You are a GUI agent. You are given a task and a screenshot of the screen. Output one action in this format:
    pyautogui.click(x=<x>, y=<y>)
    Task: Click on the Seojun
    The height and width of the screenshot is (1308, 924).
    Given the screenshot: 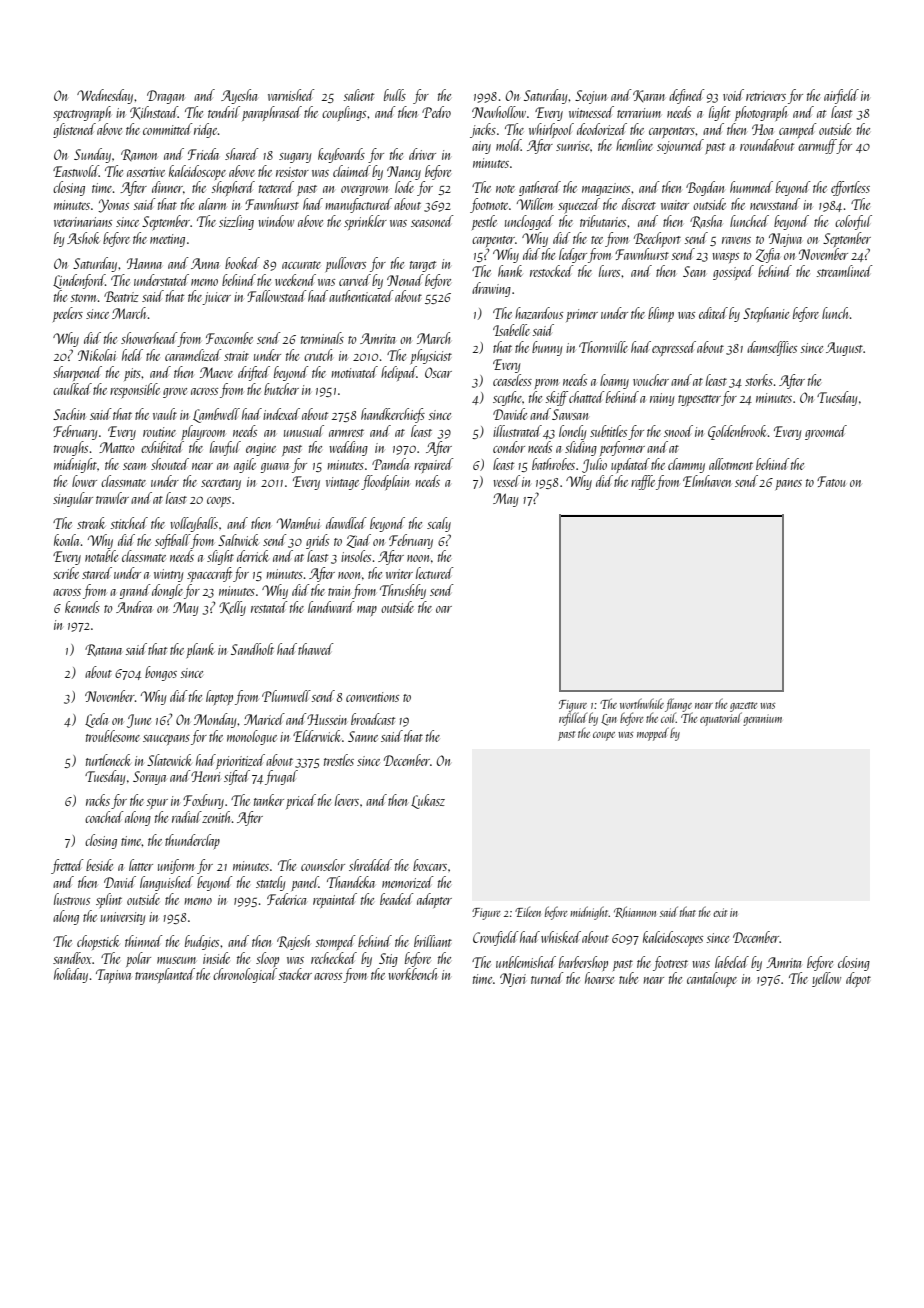 What is the action you would take?
    pyautogui.click(x=591, y=97)
